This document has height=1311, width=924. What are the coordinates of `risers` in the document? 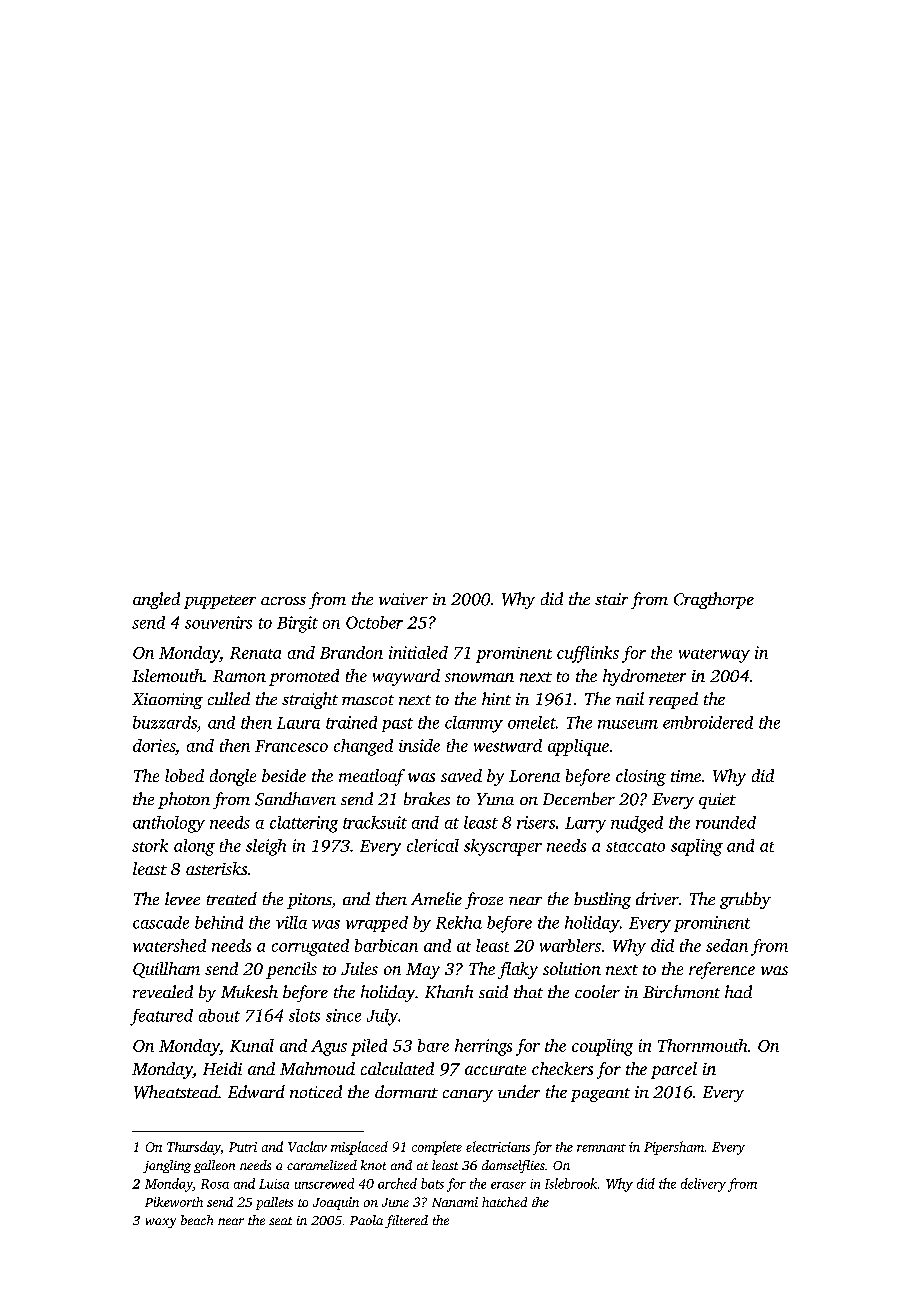 It's located at (536, 822).
